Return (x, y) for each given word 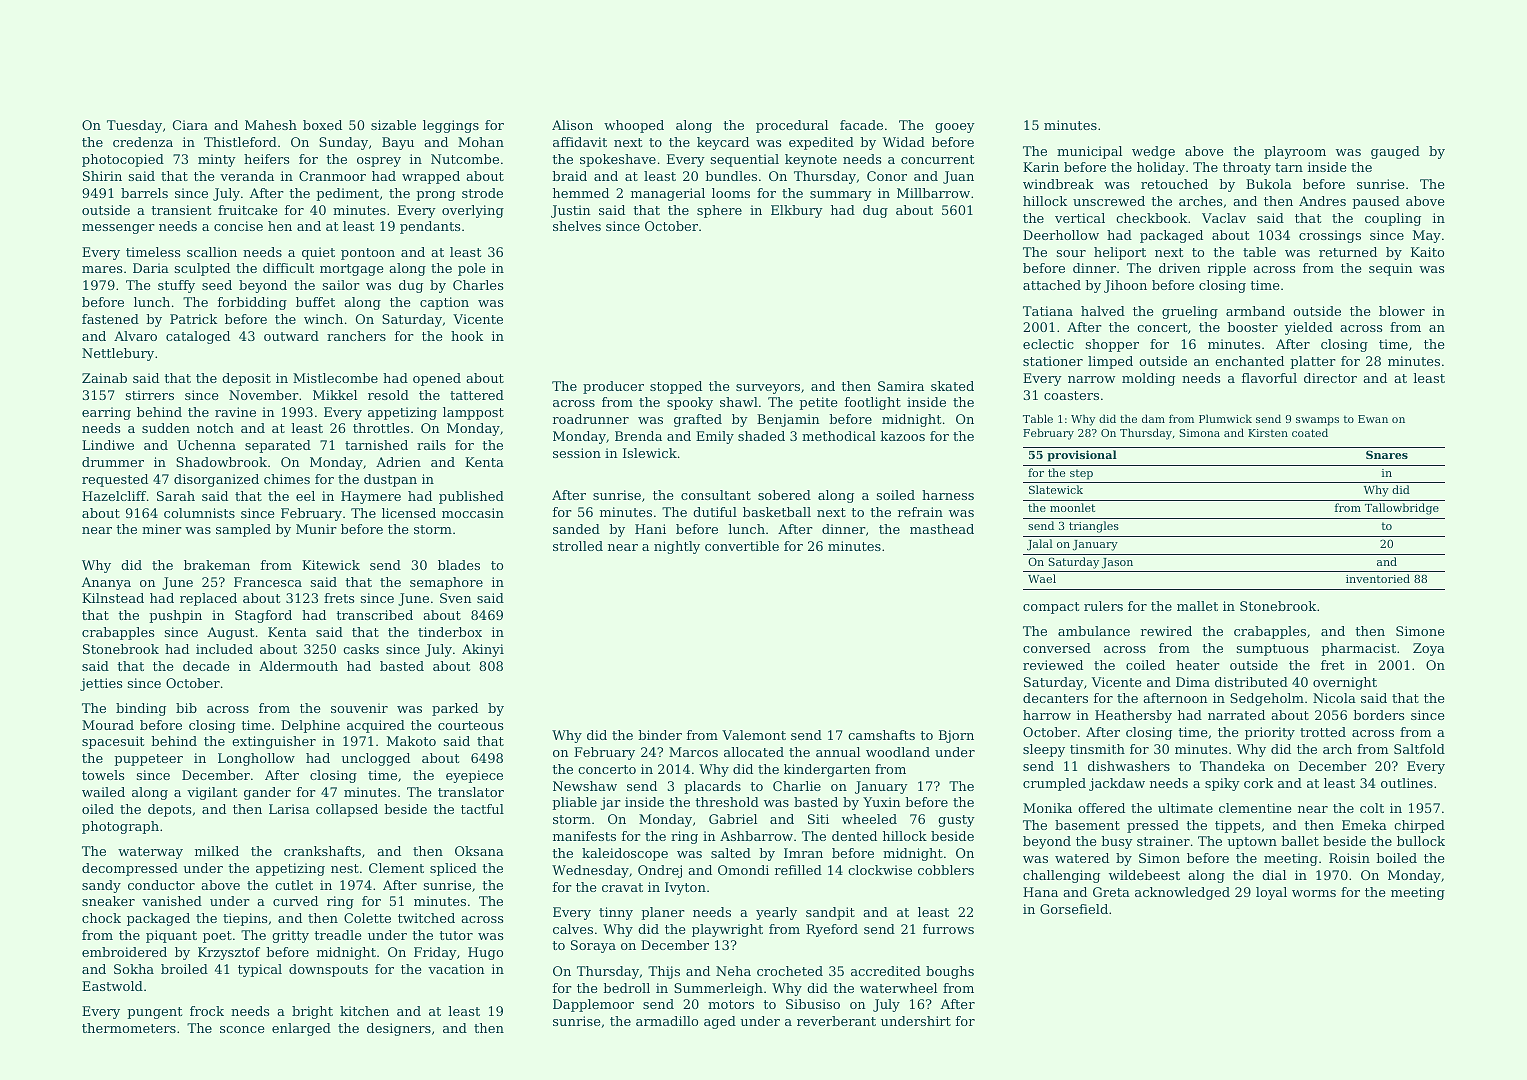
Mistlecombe (335, 378)
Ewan (1373, 419)
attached (1052, 285)
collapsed (347, 810)
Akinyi (483, 650)
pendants (430, 227)
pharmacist (1358, 649)
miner (162, 529)
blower (1402, 311)
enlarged (301, 1029)
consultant (716, 495)
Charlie (797, 786)
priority (1270, 733)
